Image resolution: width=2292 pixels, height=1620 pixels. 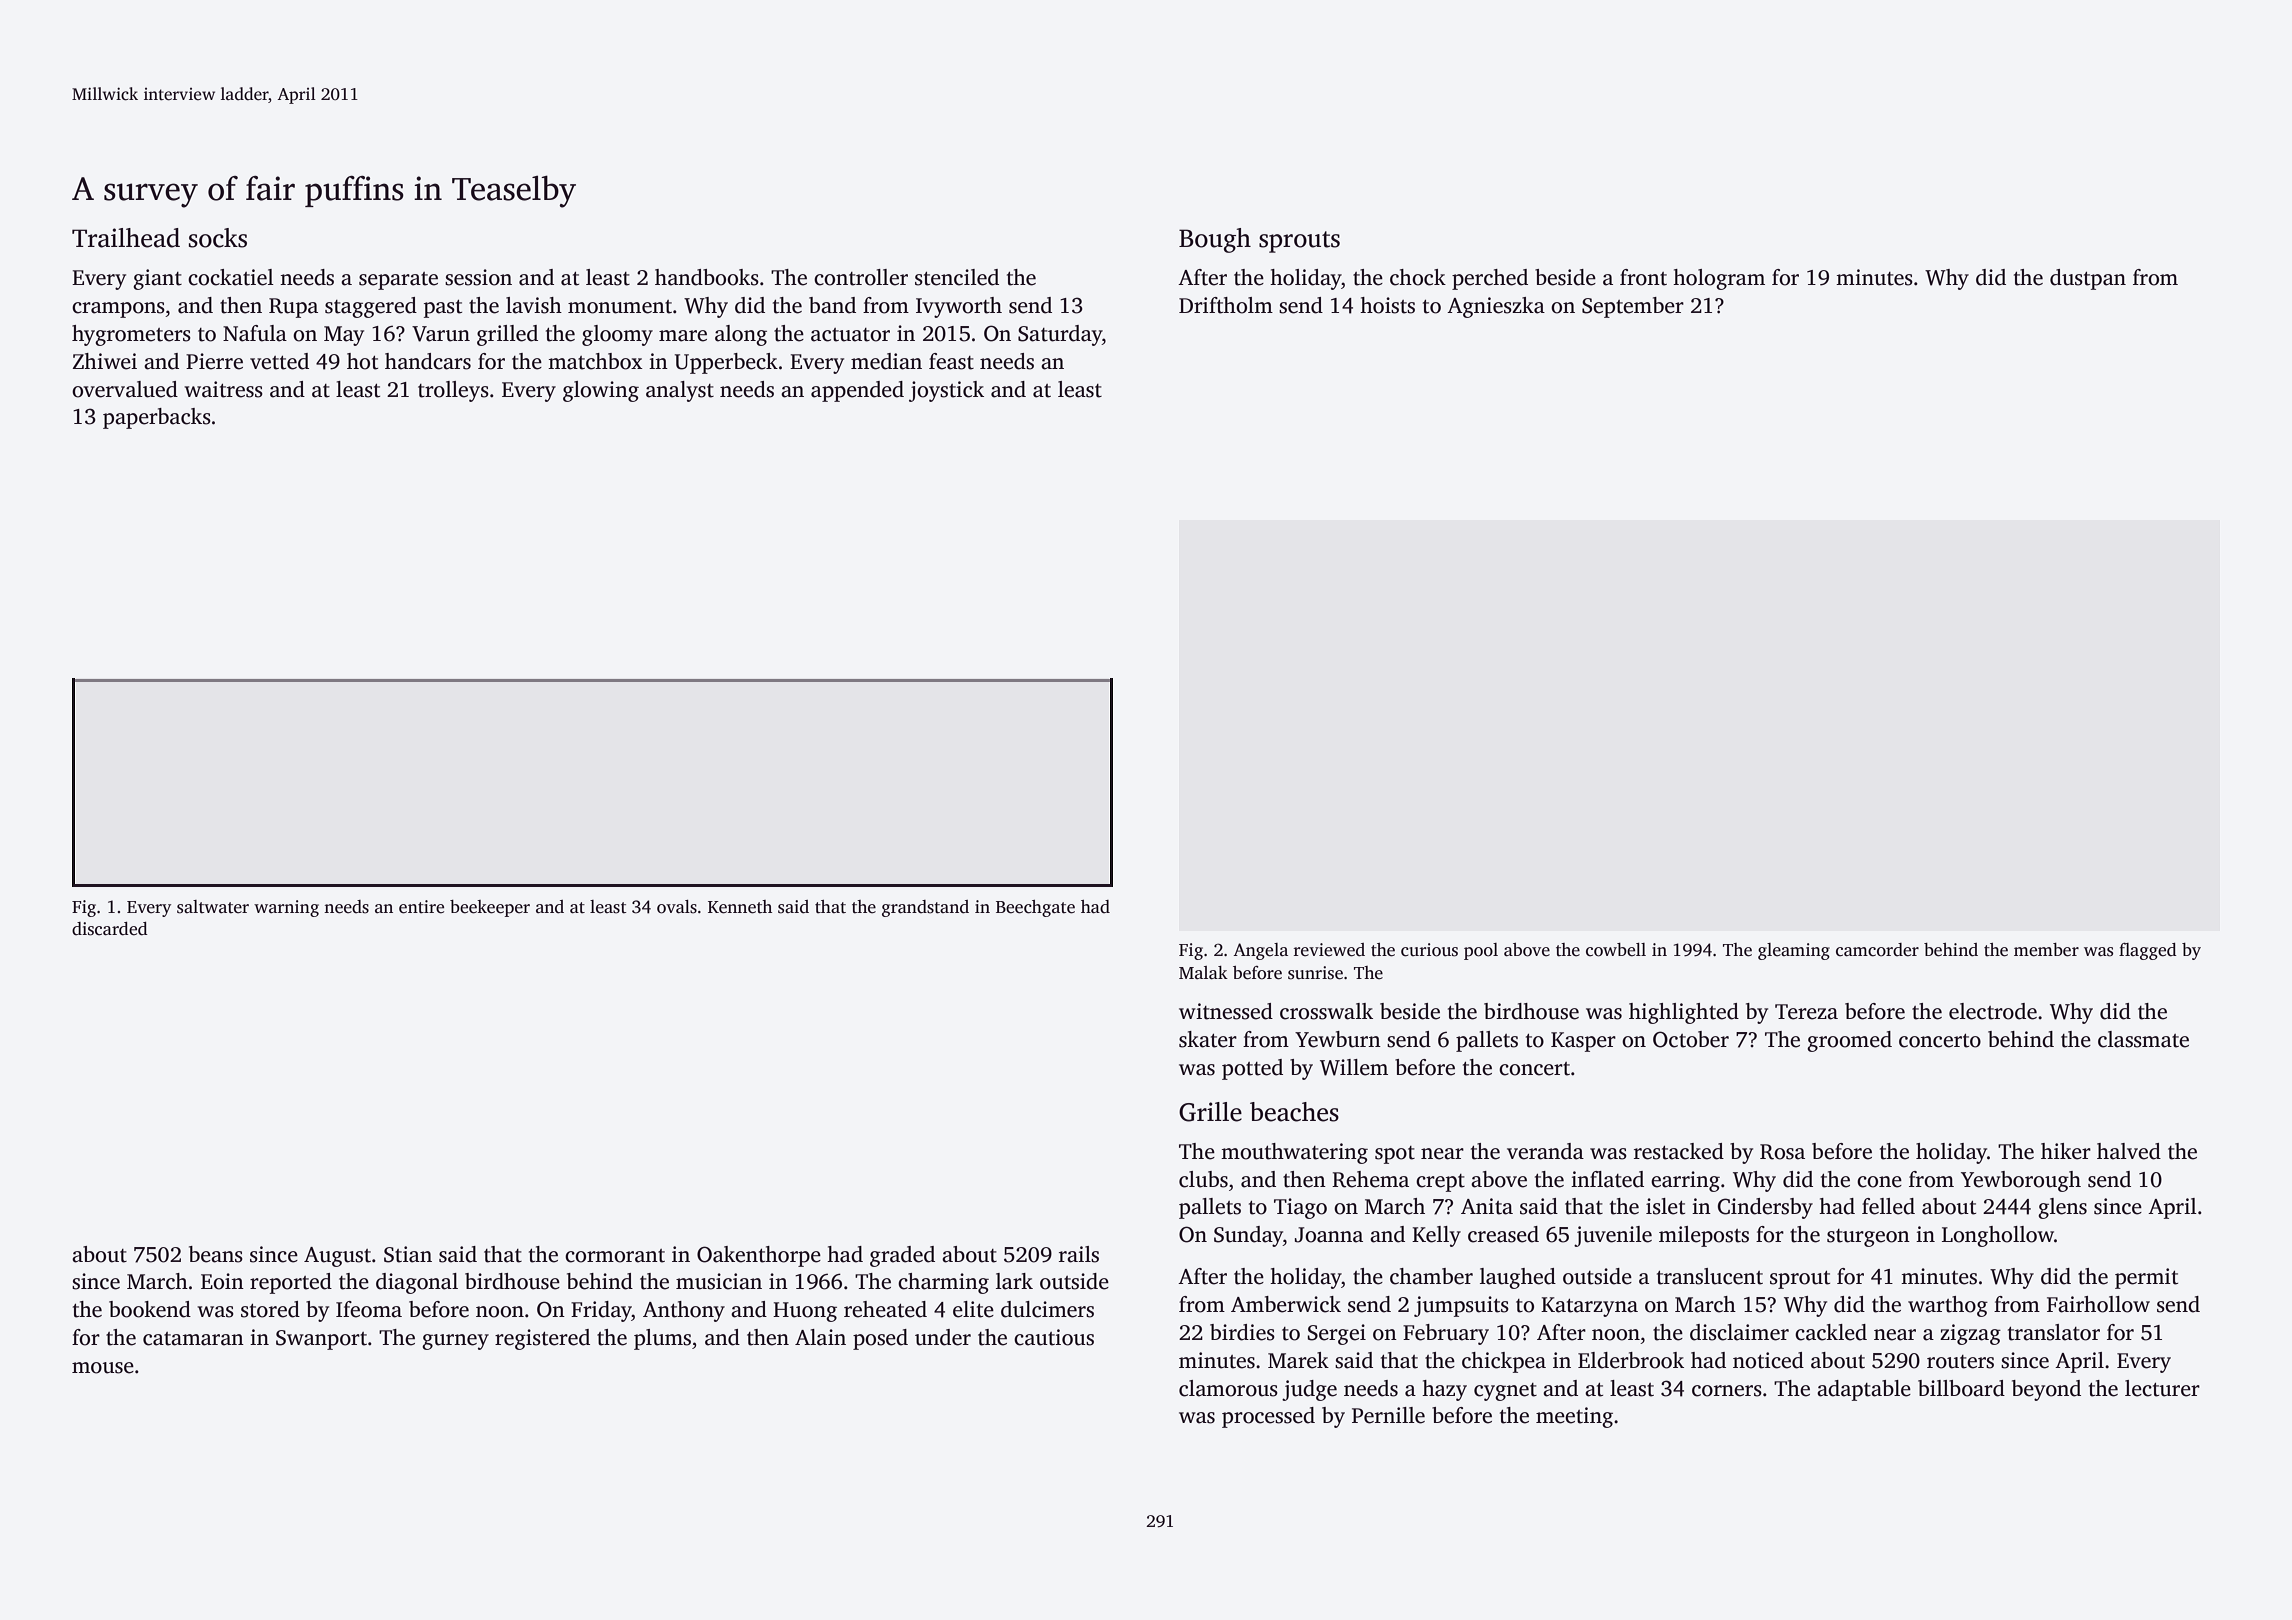 I want to click on saltwater, so click(x=213, y=907).
